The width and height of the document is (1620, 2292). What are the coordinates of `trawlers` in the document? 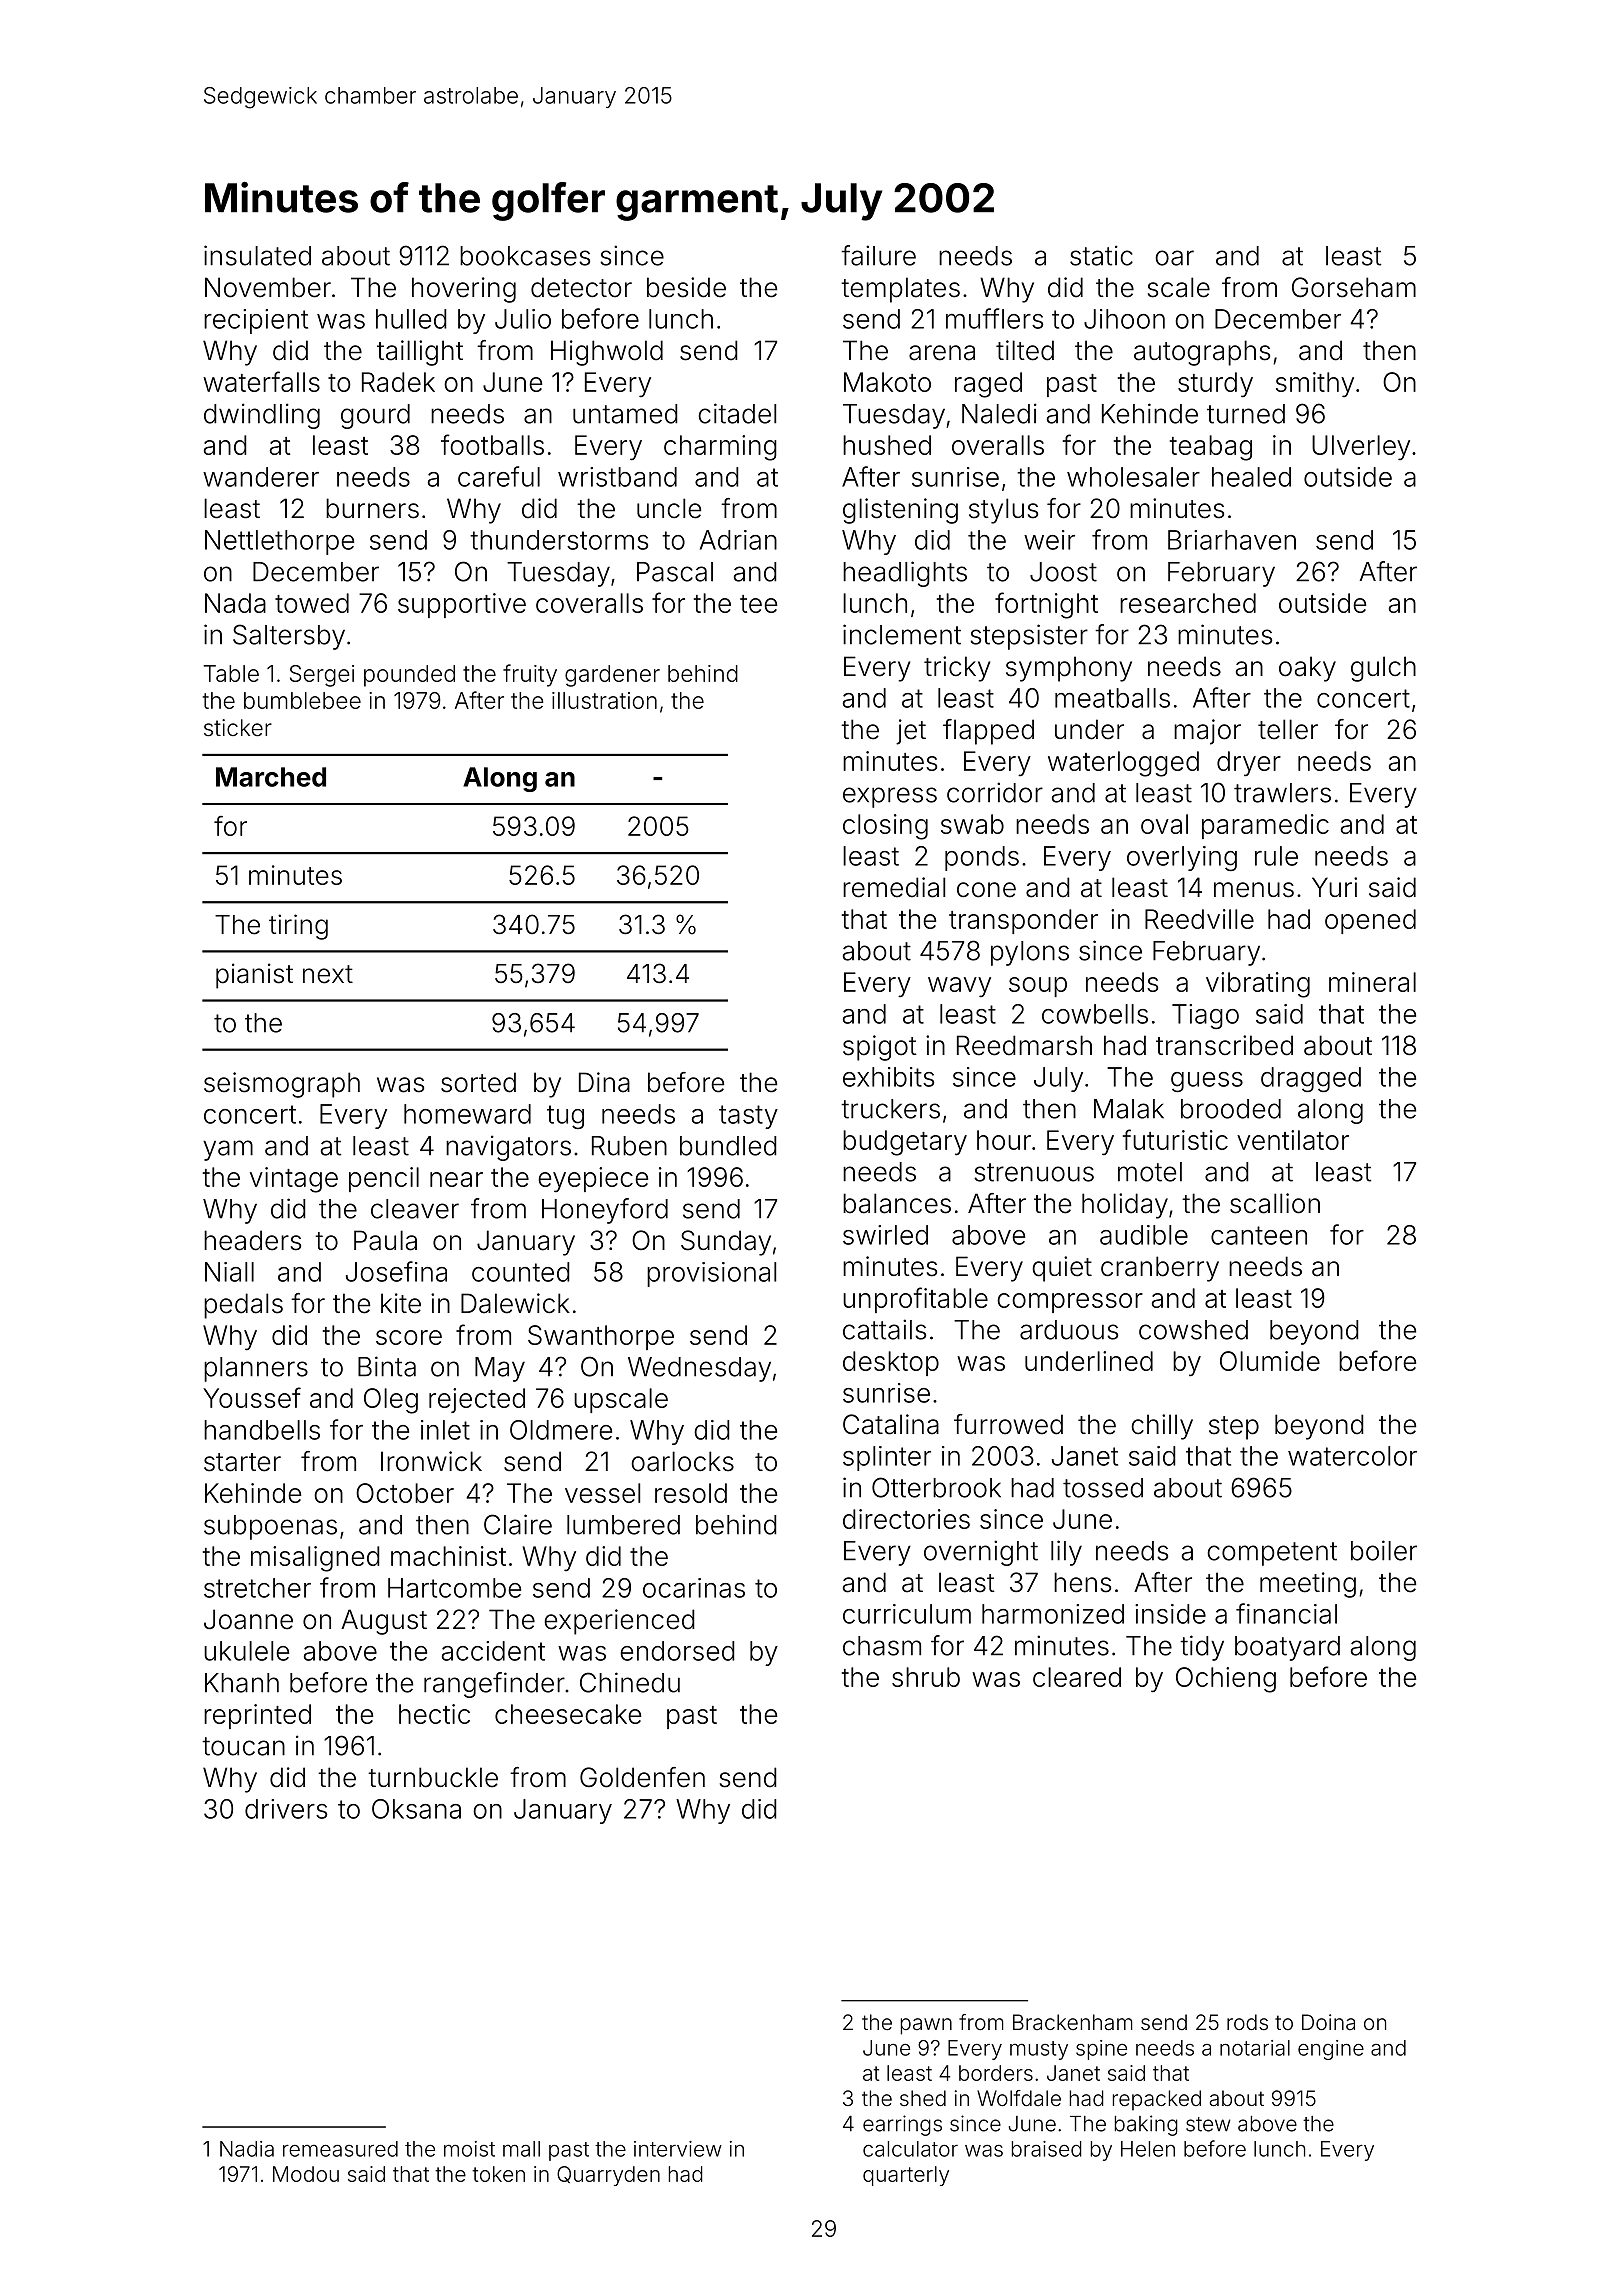 It's located at (1282, 793).
